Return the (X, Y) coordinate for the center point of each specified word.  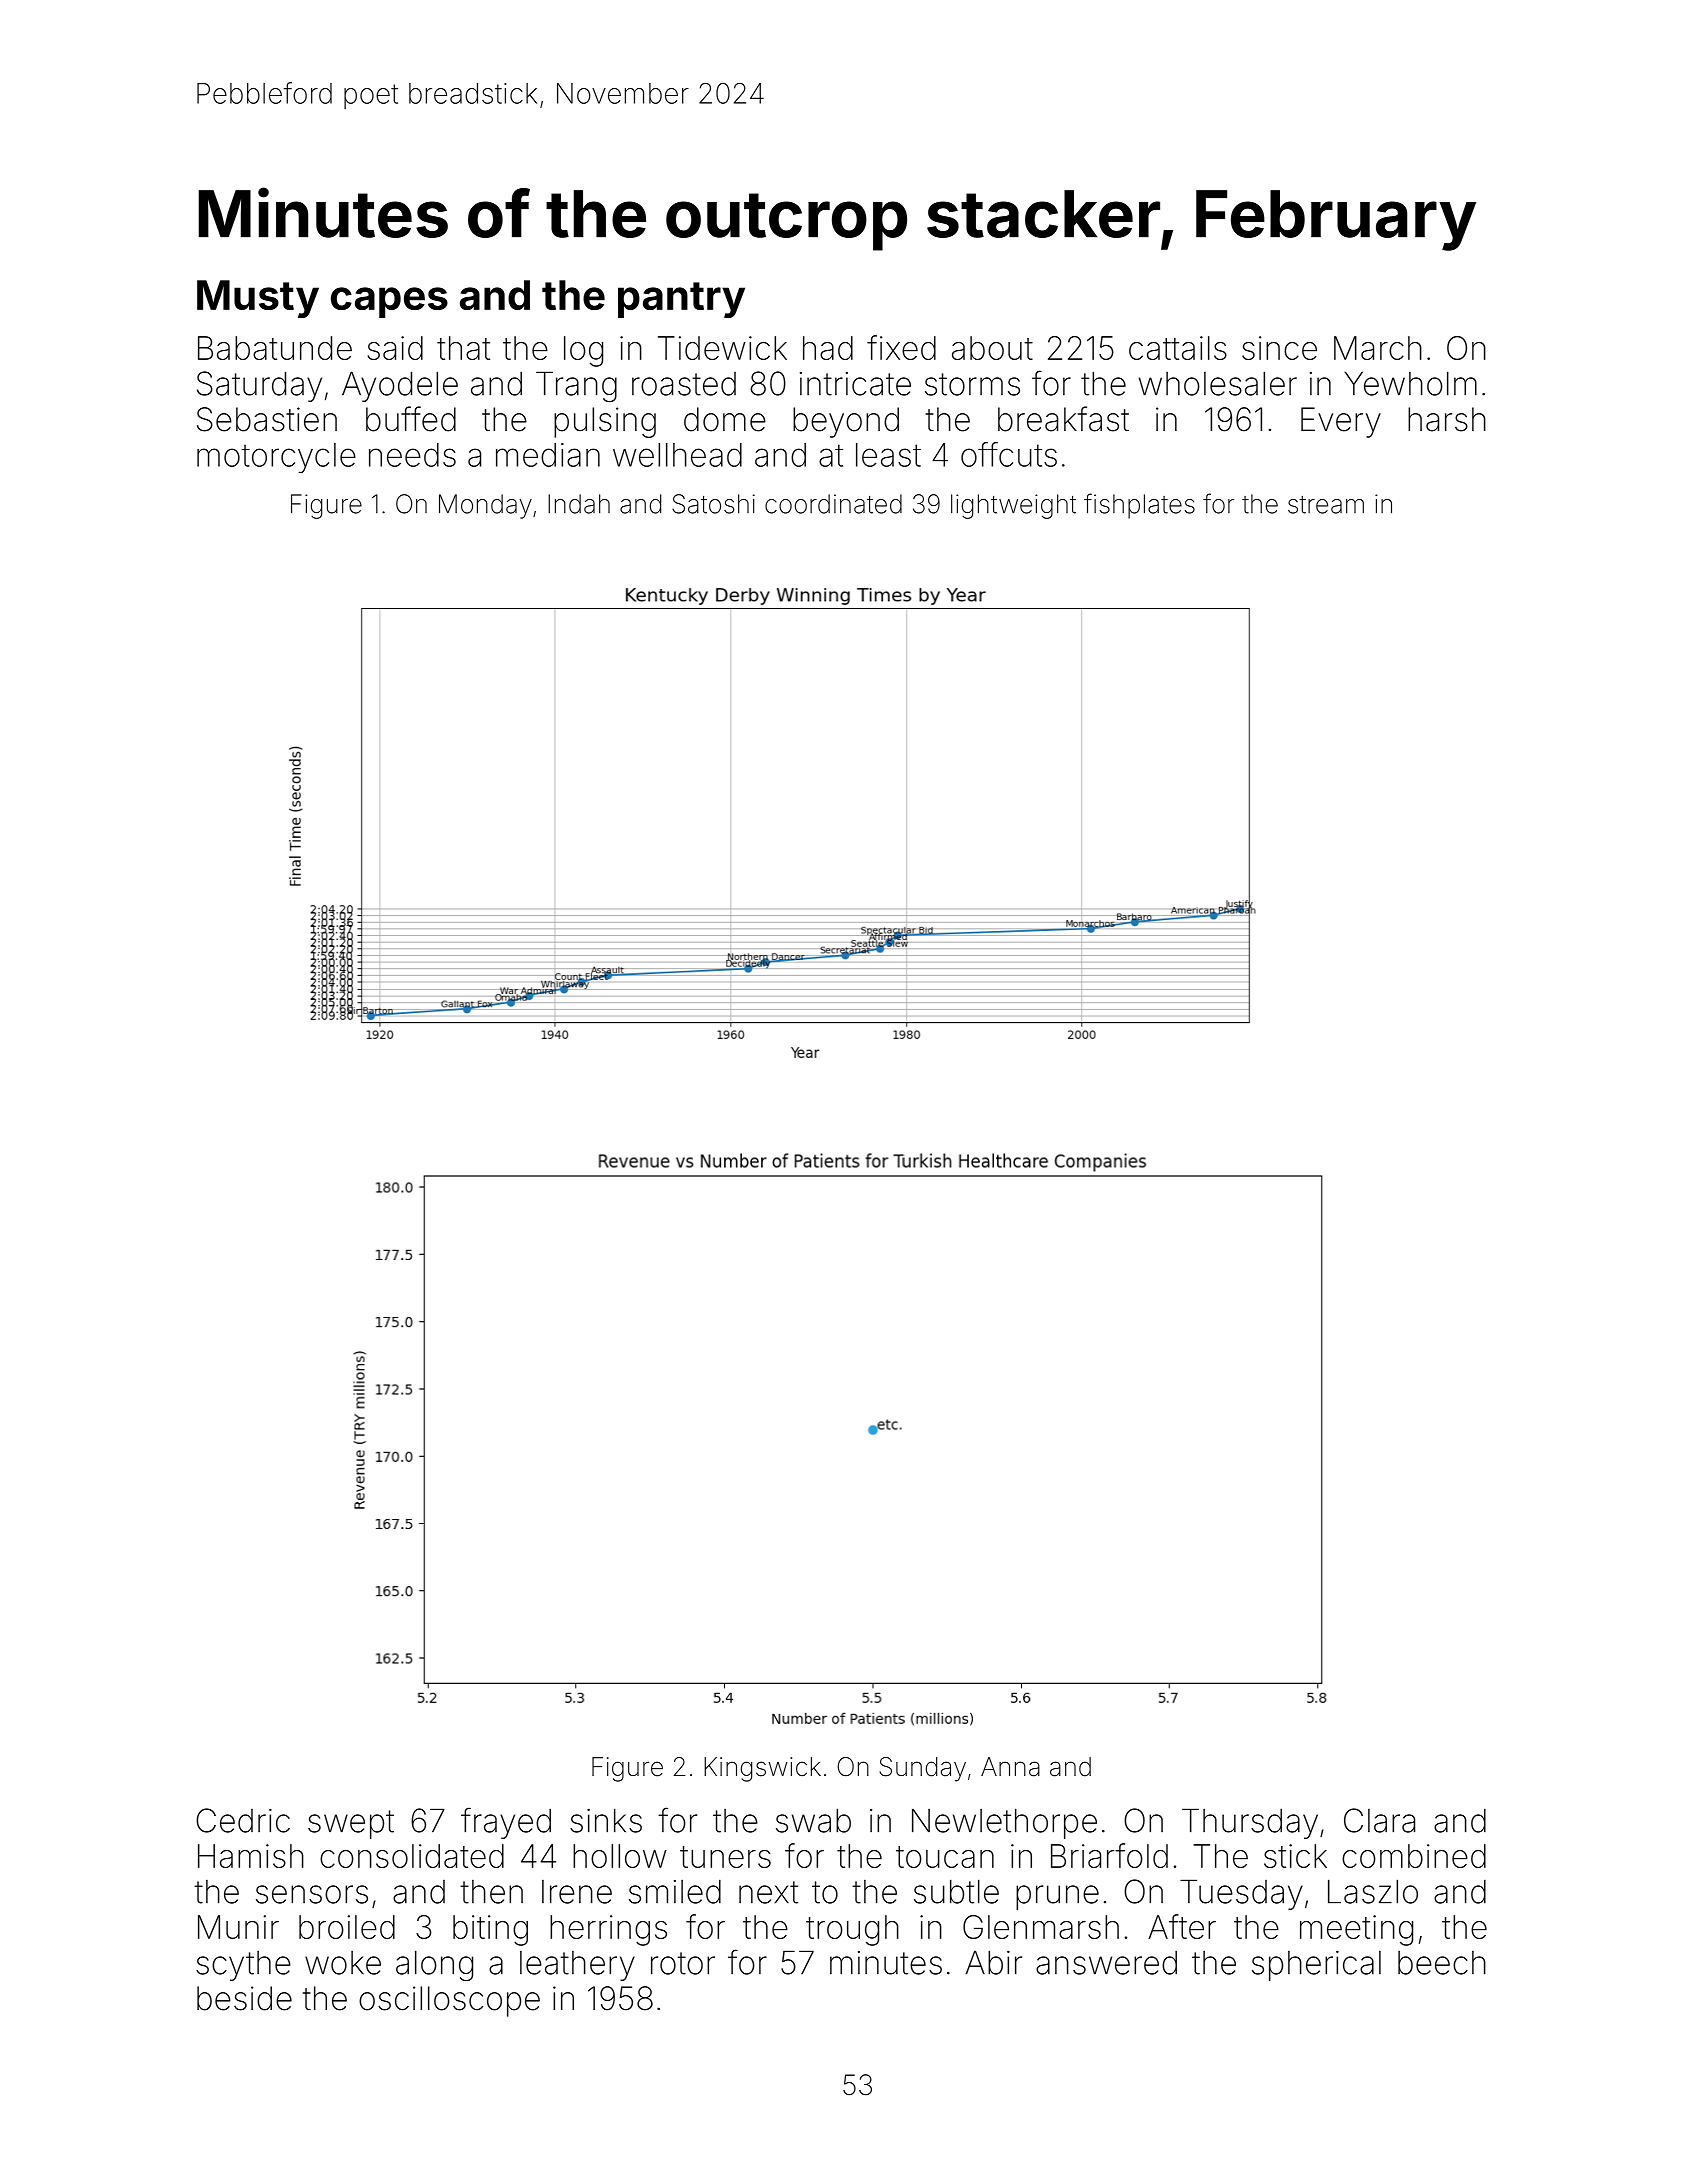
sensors (312, 1894)
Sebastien (267, 419)
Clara (1379, 1820)
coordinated (833, 504)
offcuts (1009, 454)
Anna (1010, 1767)
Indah (579, 504)
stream (1326, 505)
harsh (1447, 419)
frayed (506, 1823)
